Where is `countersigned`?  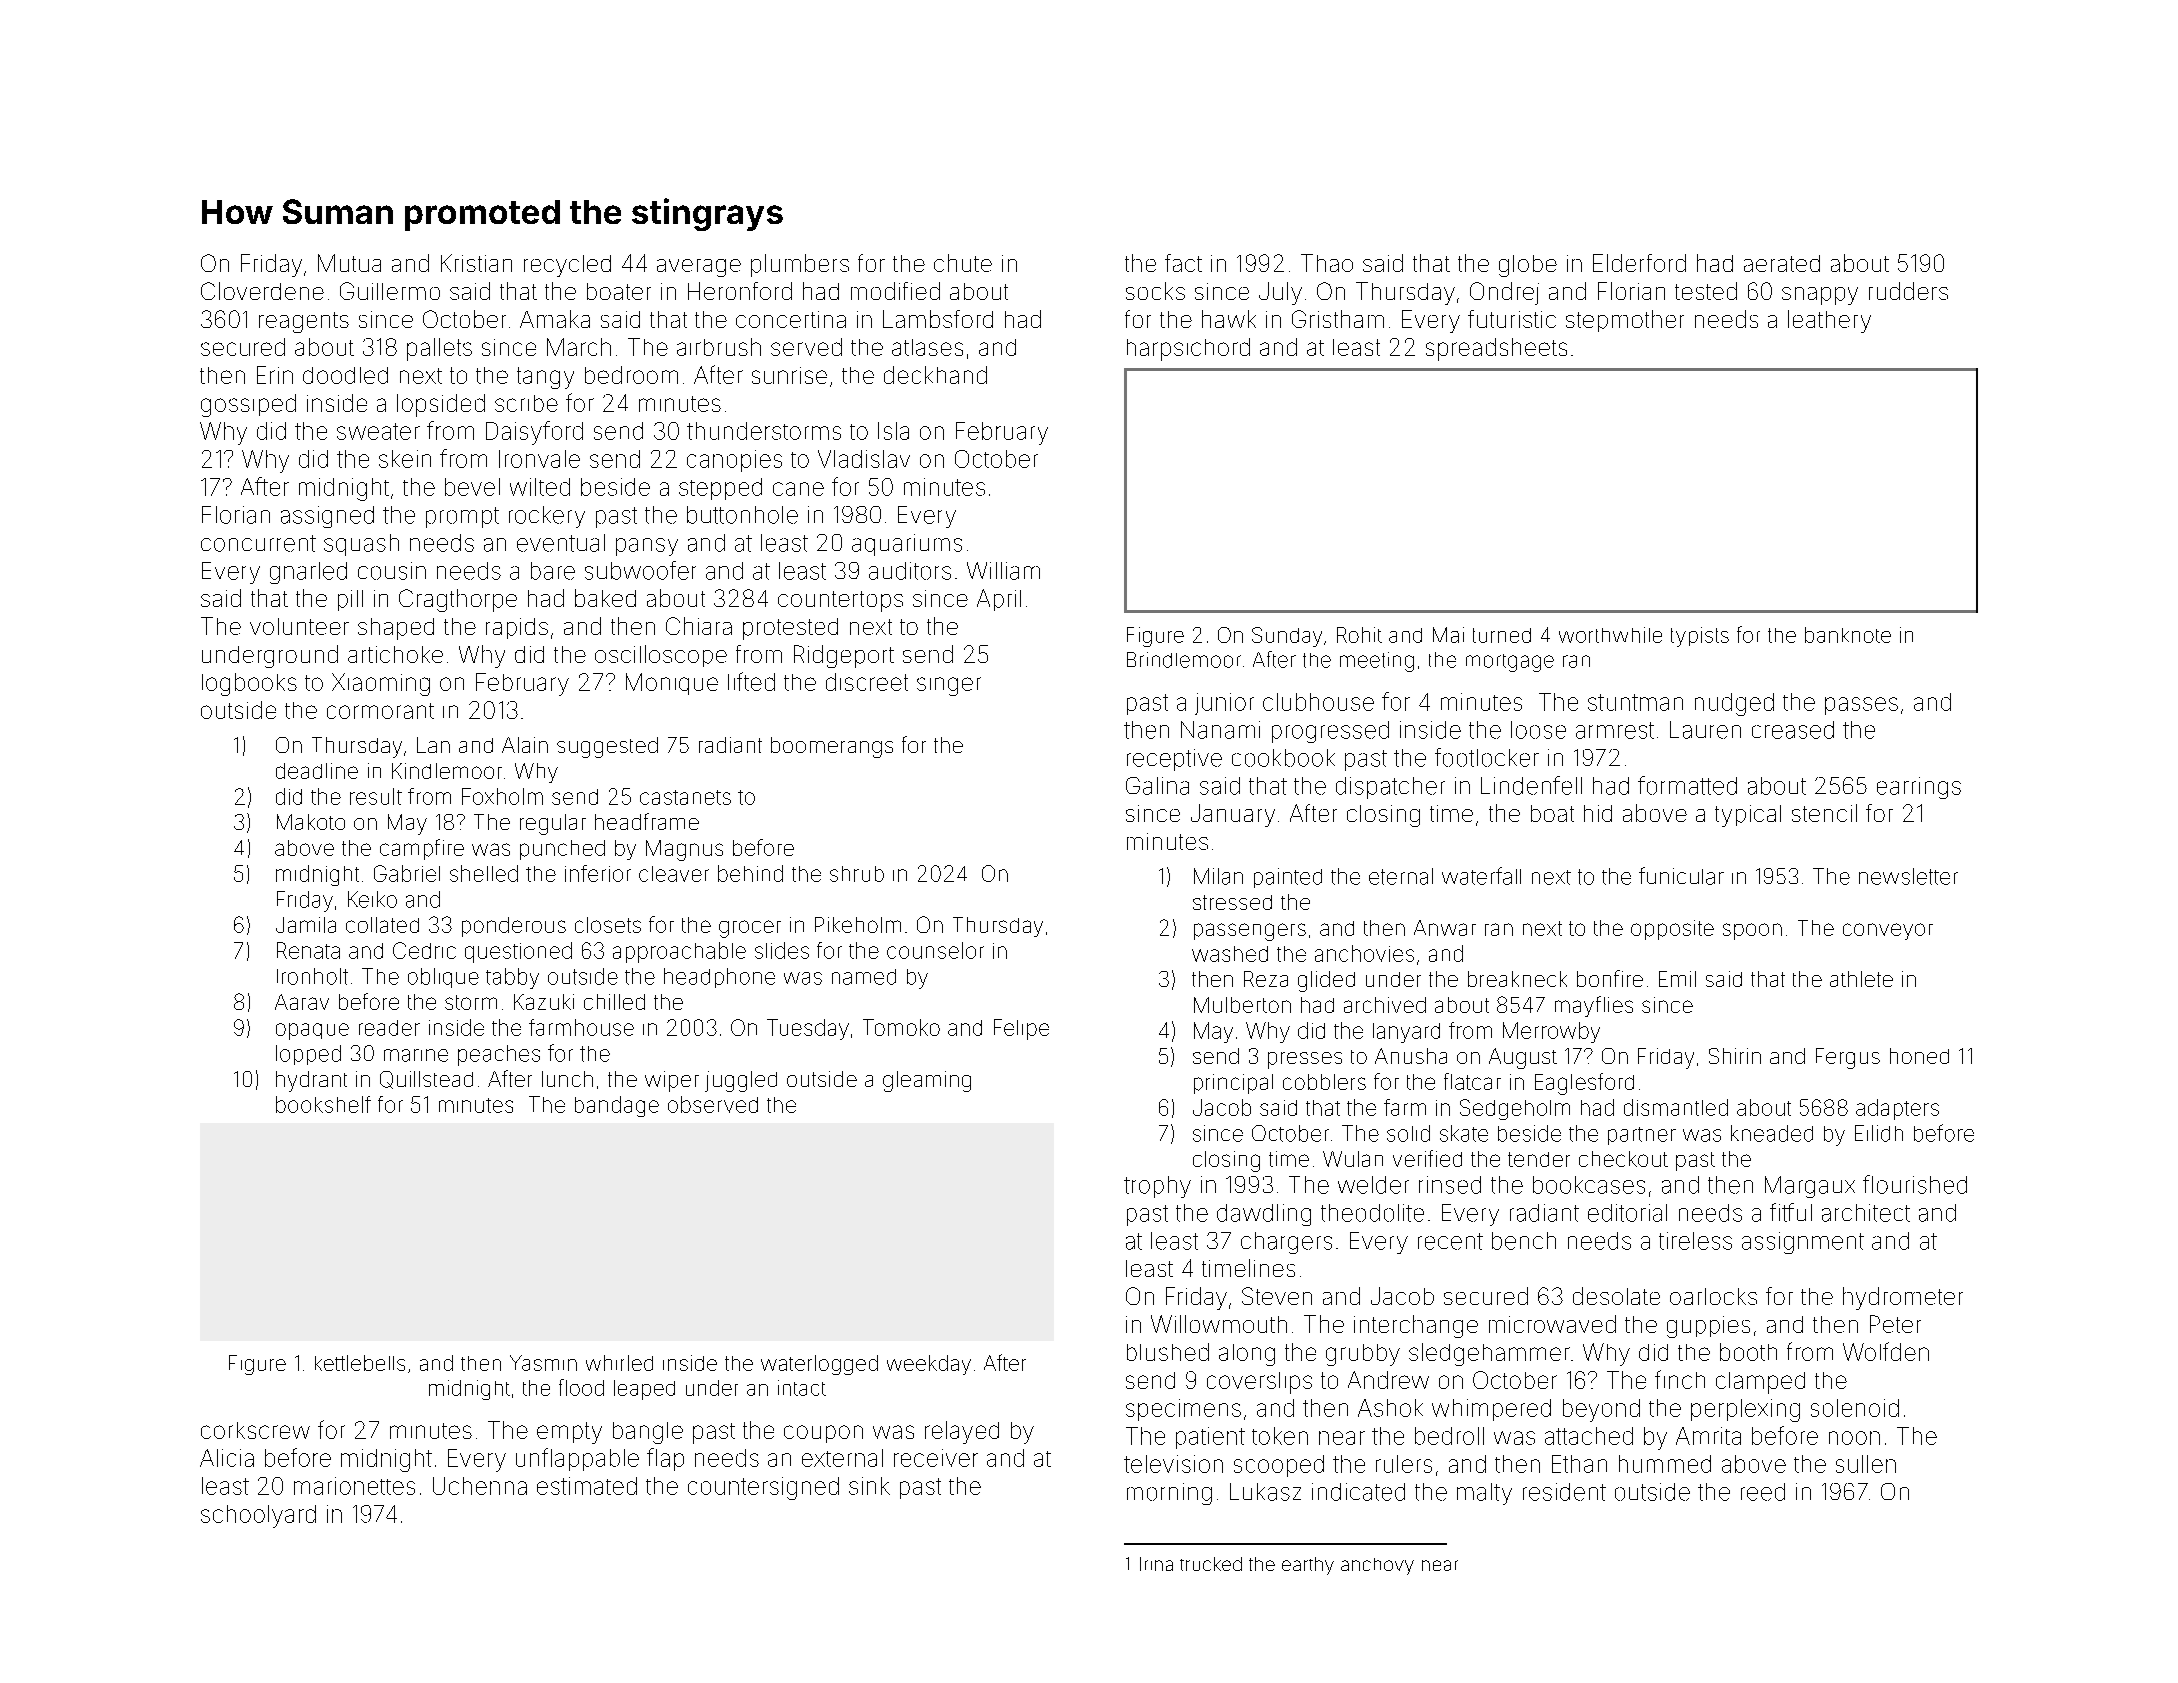
countersigned is located at coordinates (763, 1488).
